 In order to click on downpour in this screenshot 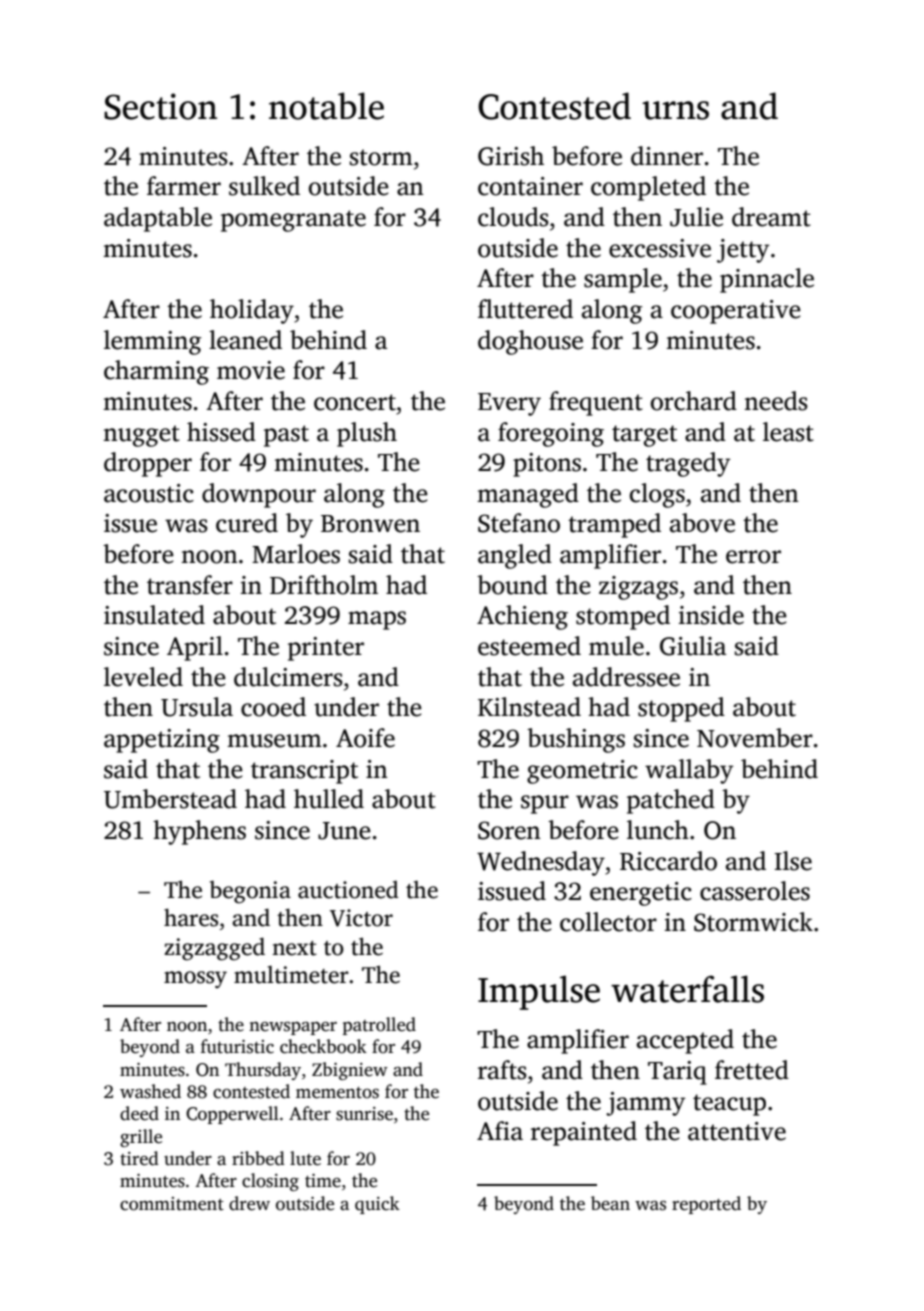, I will do `click(259, 495)`.
